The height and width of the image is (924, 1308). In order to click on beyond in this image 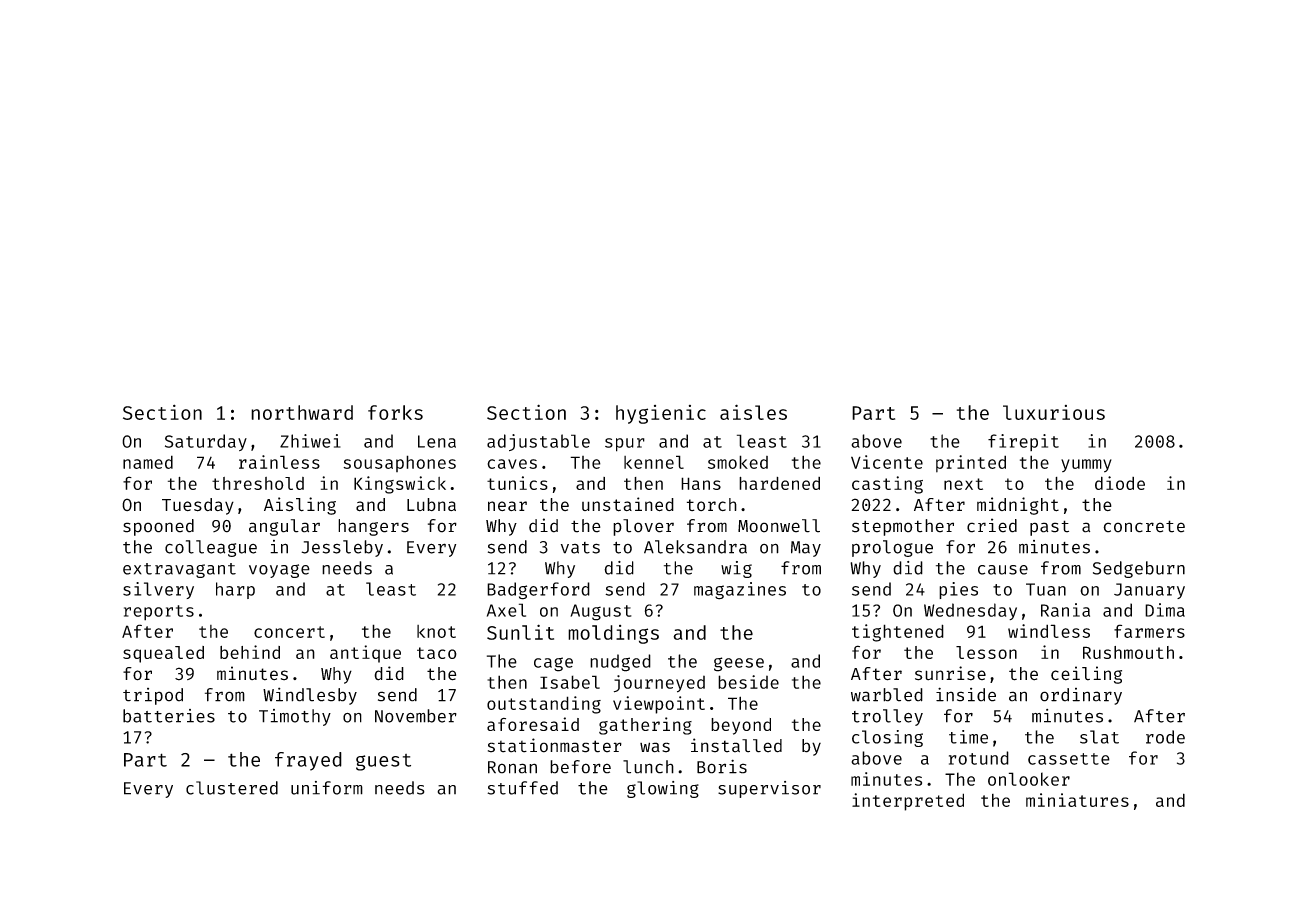, I will do `click(741, 726)`.
